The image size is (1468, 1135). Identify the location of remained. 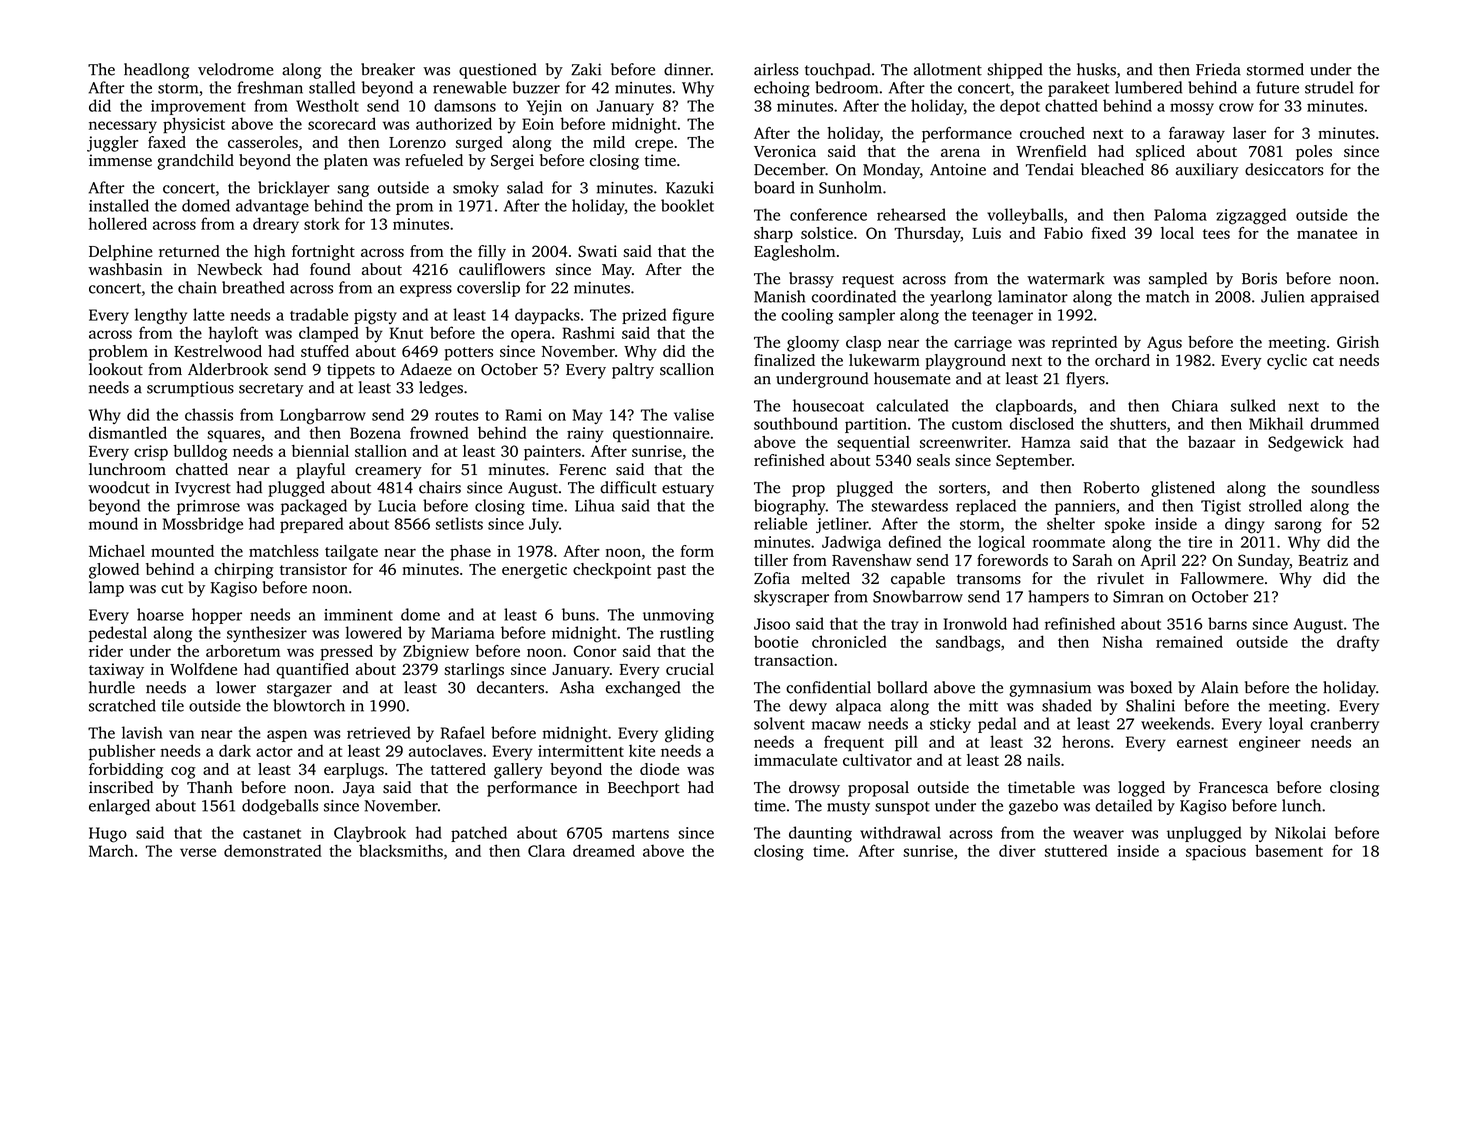
(1189, 641).
